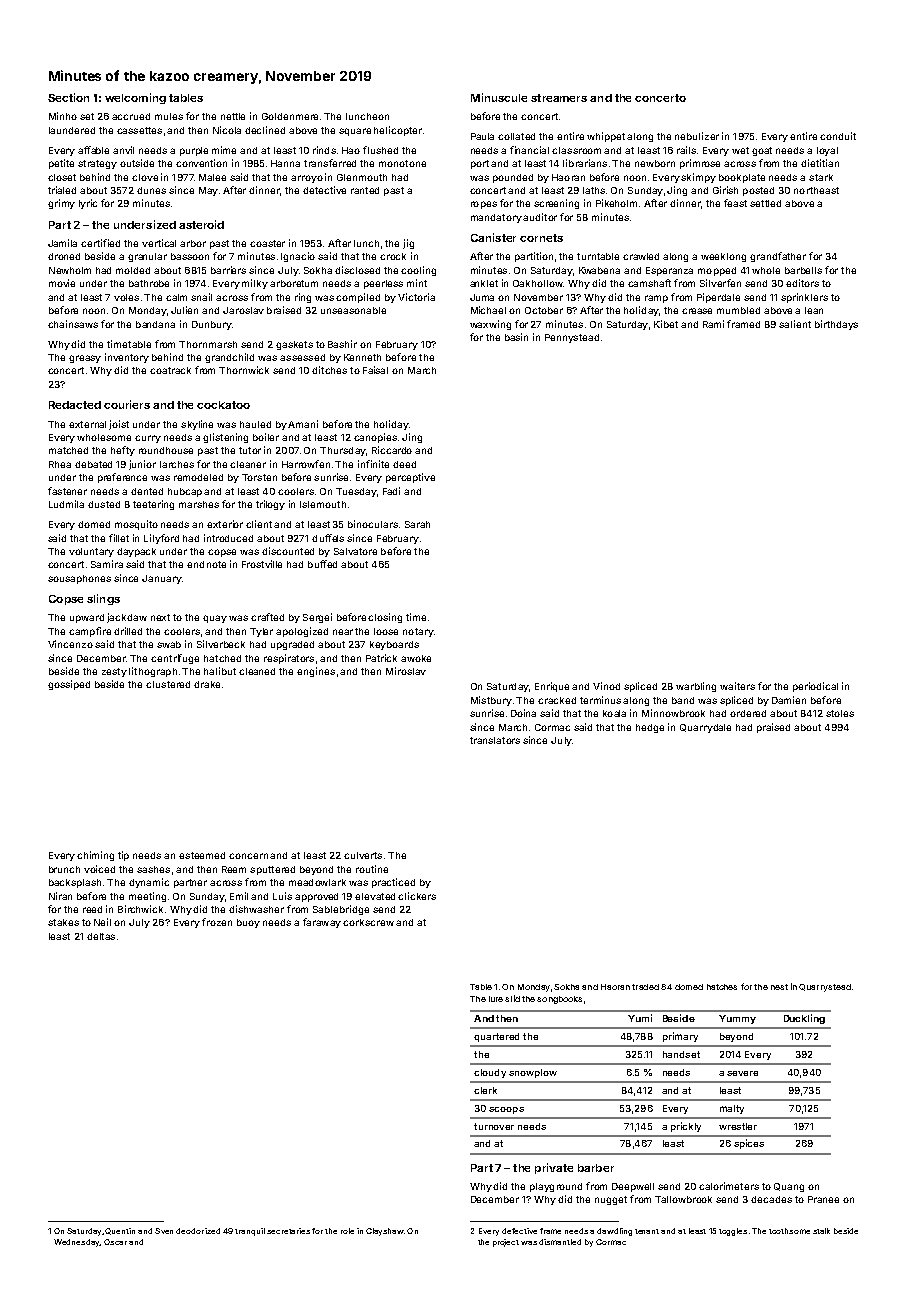 This image has height=1316, width=908. What do you see at coordinates (398, 131) in the image?
I see `helicopter` at bounding box center [398, 131].
